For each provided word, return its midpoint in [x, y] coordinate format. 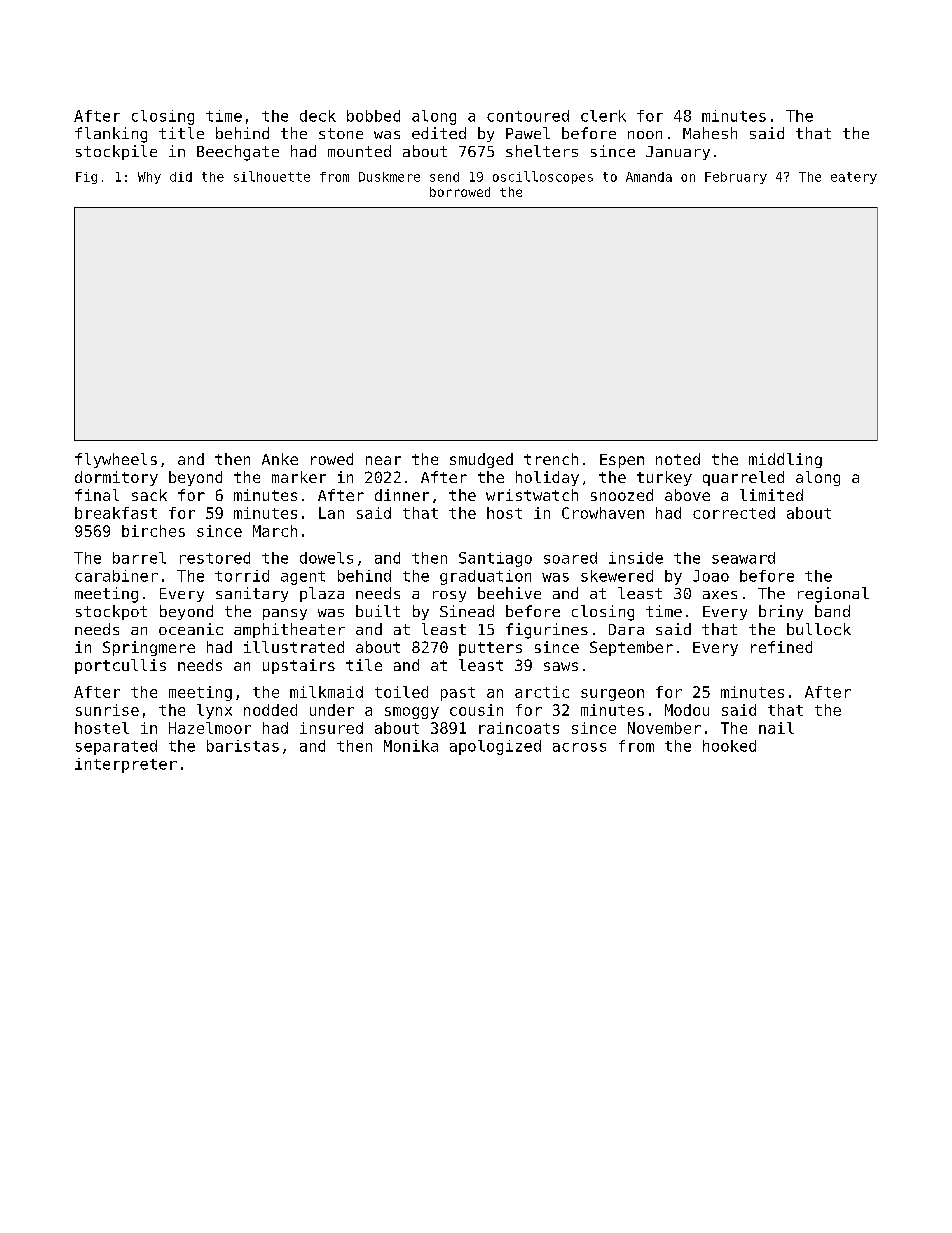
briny [781, 612]
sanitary [252, 594]
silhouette [272, 176]
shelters [542, 151]
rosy [449, 596]
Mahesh [710, 133]
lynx [214, 711]
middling [785, 460]
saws [561, 666]
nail [776, 728]
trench [551, 459]
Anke [280, 459]
